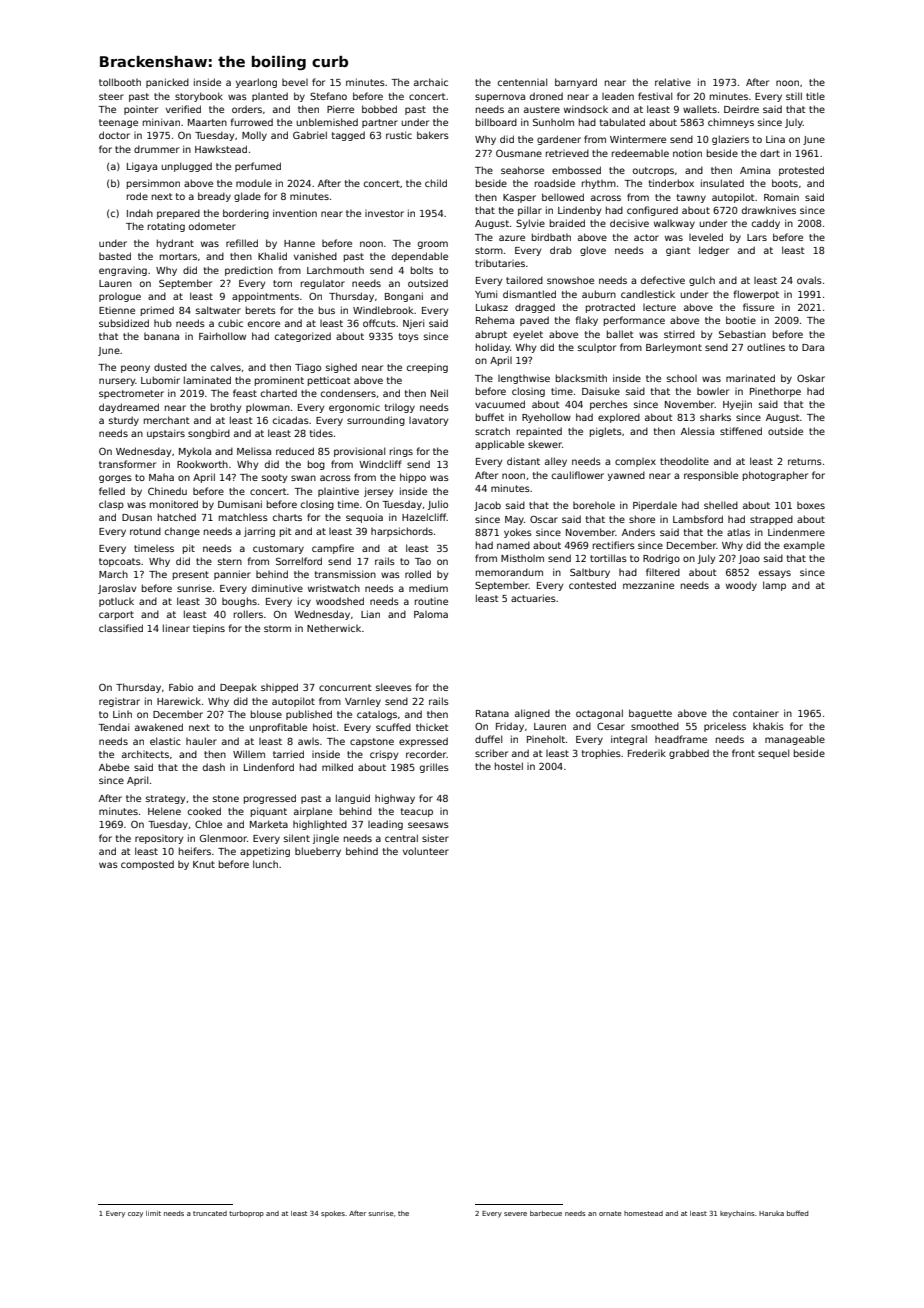 The image size is (924, 1308). Describe the element at coordinates (773, 754) in the screenshot. I see `sequel` at that location.
